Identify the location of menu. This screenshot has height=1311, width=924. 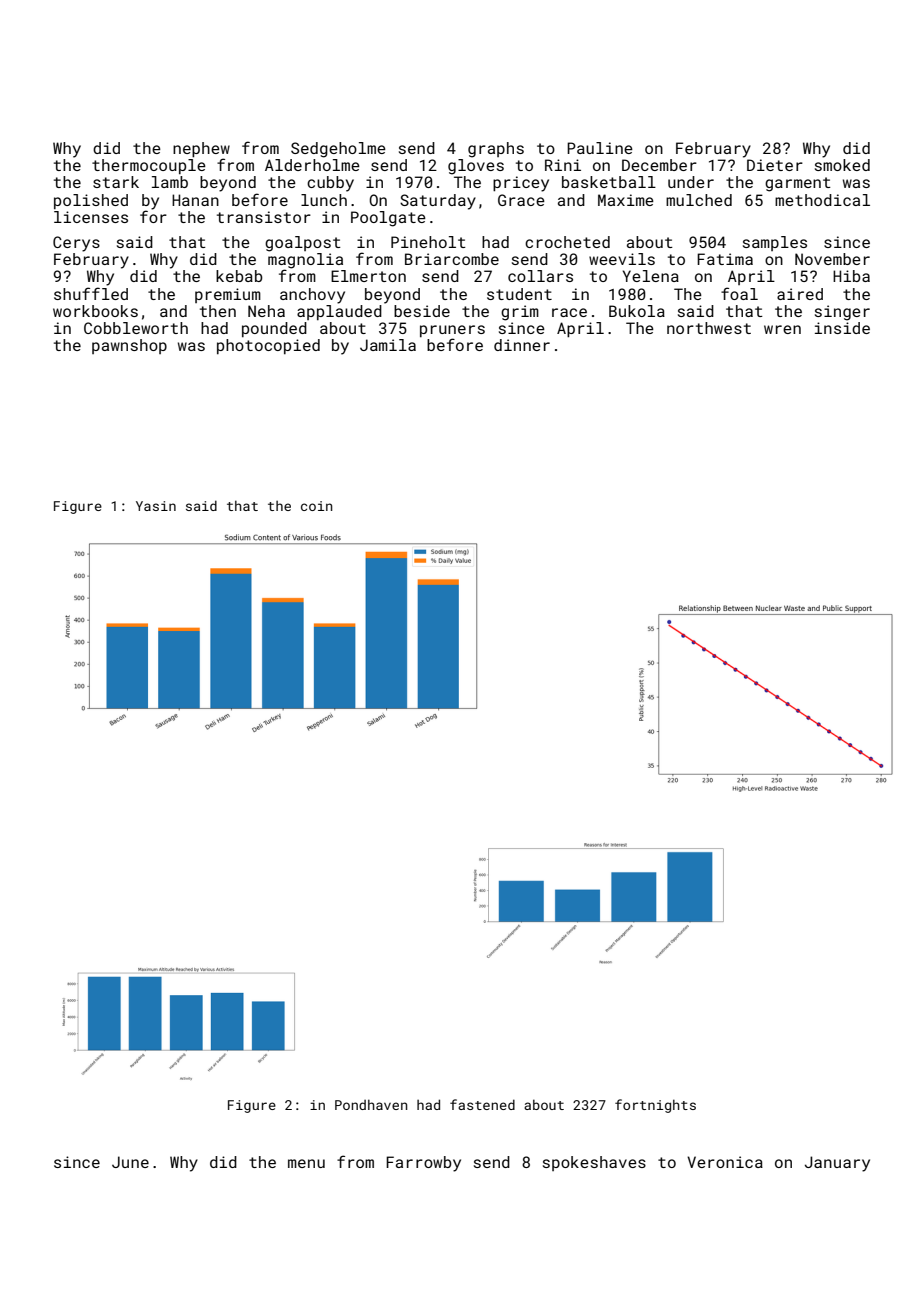
(306, 1163).
